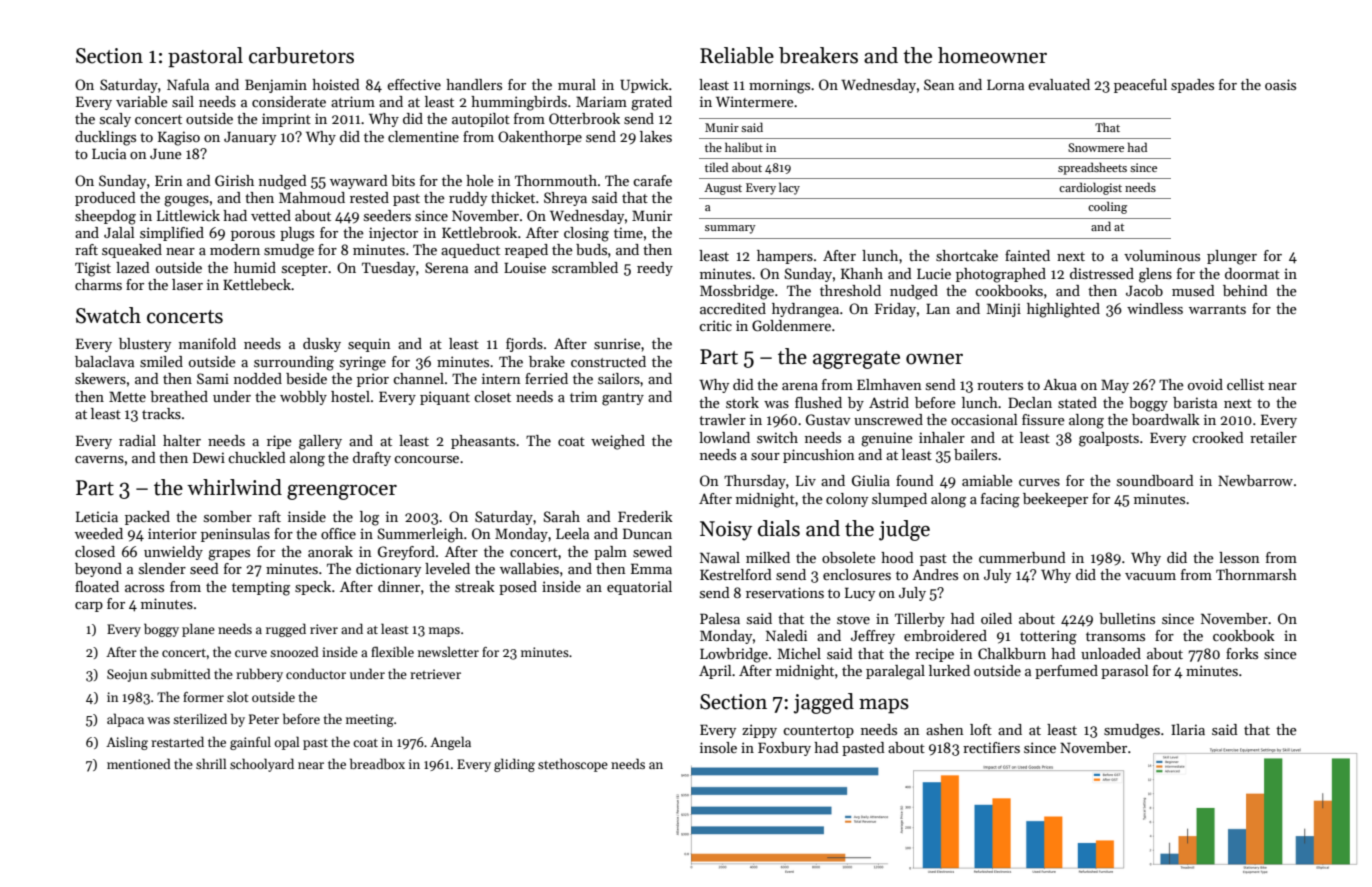  Describe the element at coordinates (188, 84) in the page. I see `Nafula` at that location.
